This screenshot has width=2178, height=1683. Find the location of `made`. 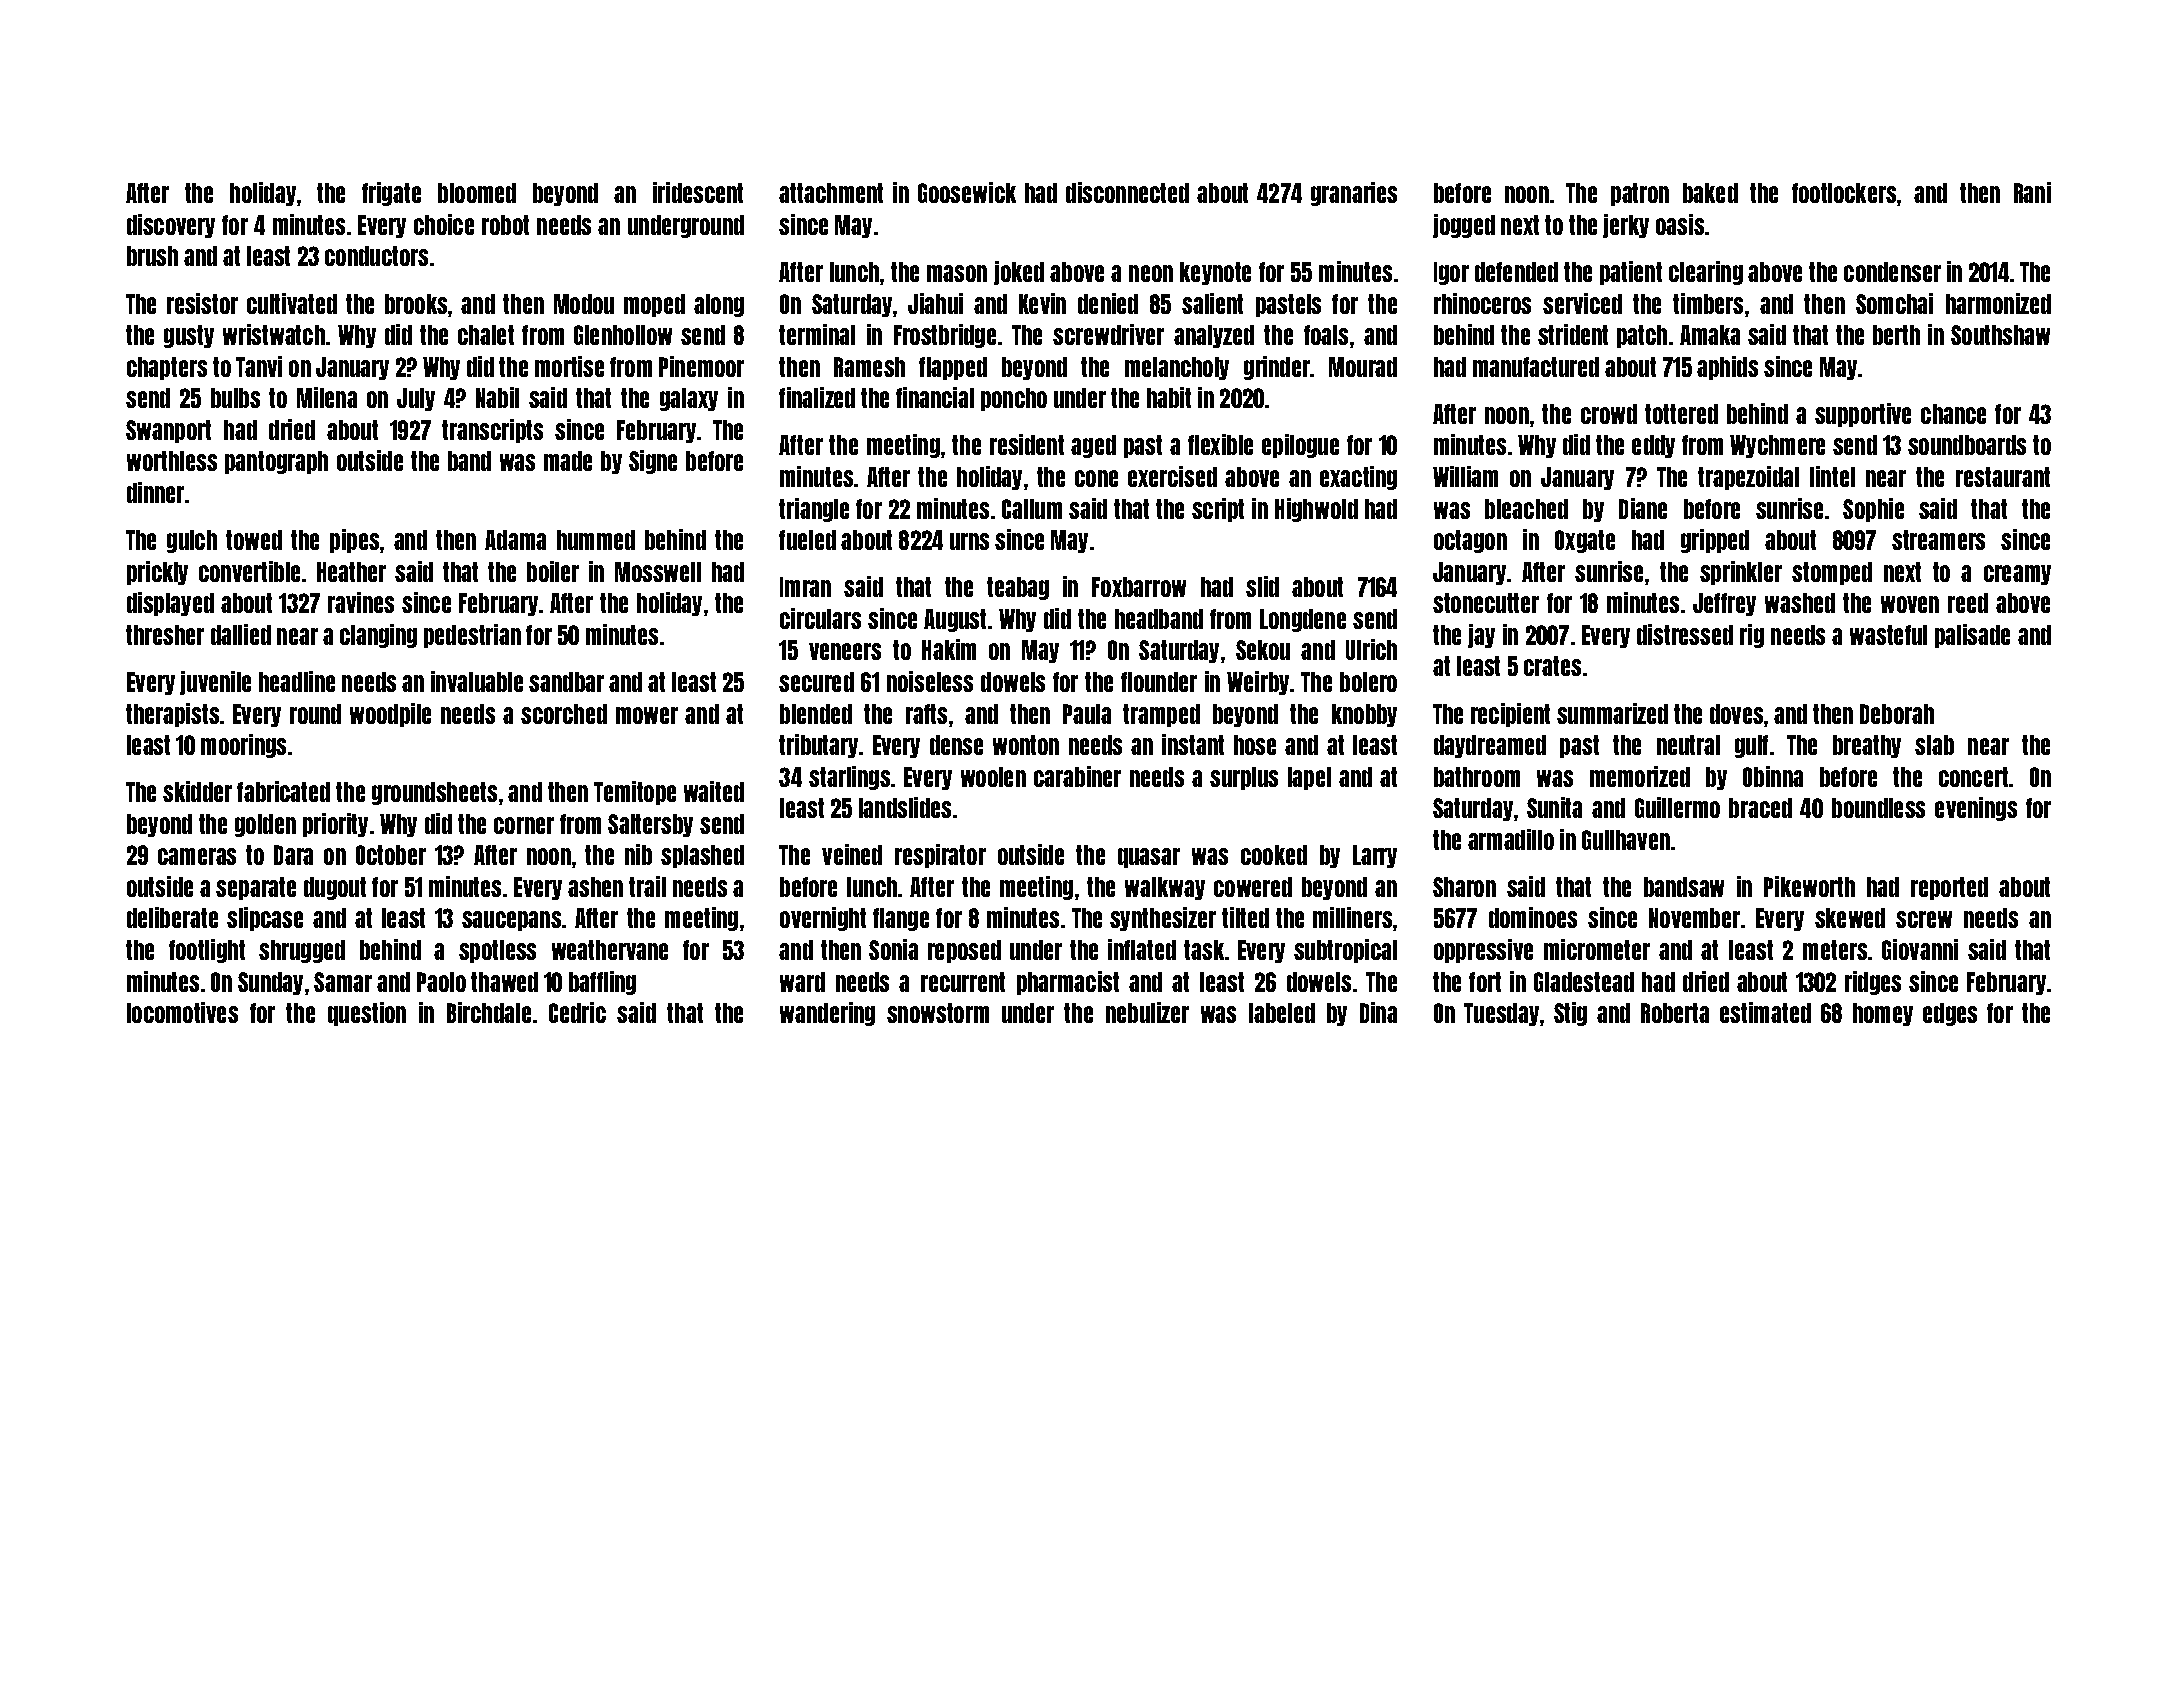

made is located at coordinates (568, 461).
